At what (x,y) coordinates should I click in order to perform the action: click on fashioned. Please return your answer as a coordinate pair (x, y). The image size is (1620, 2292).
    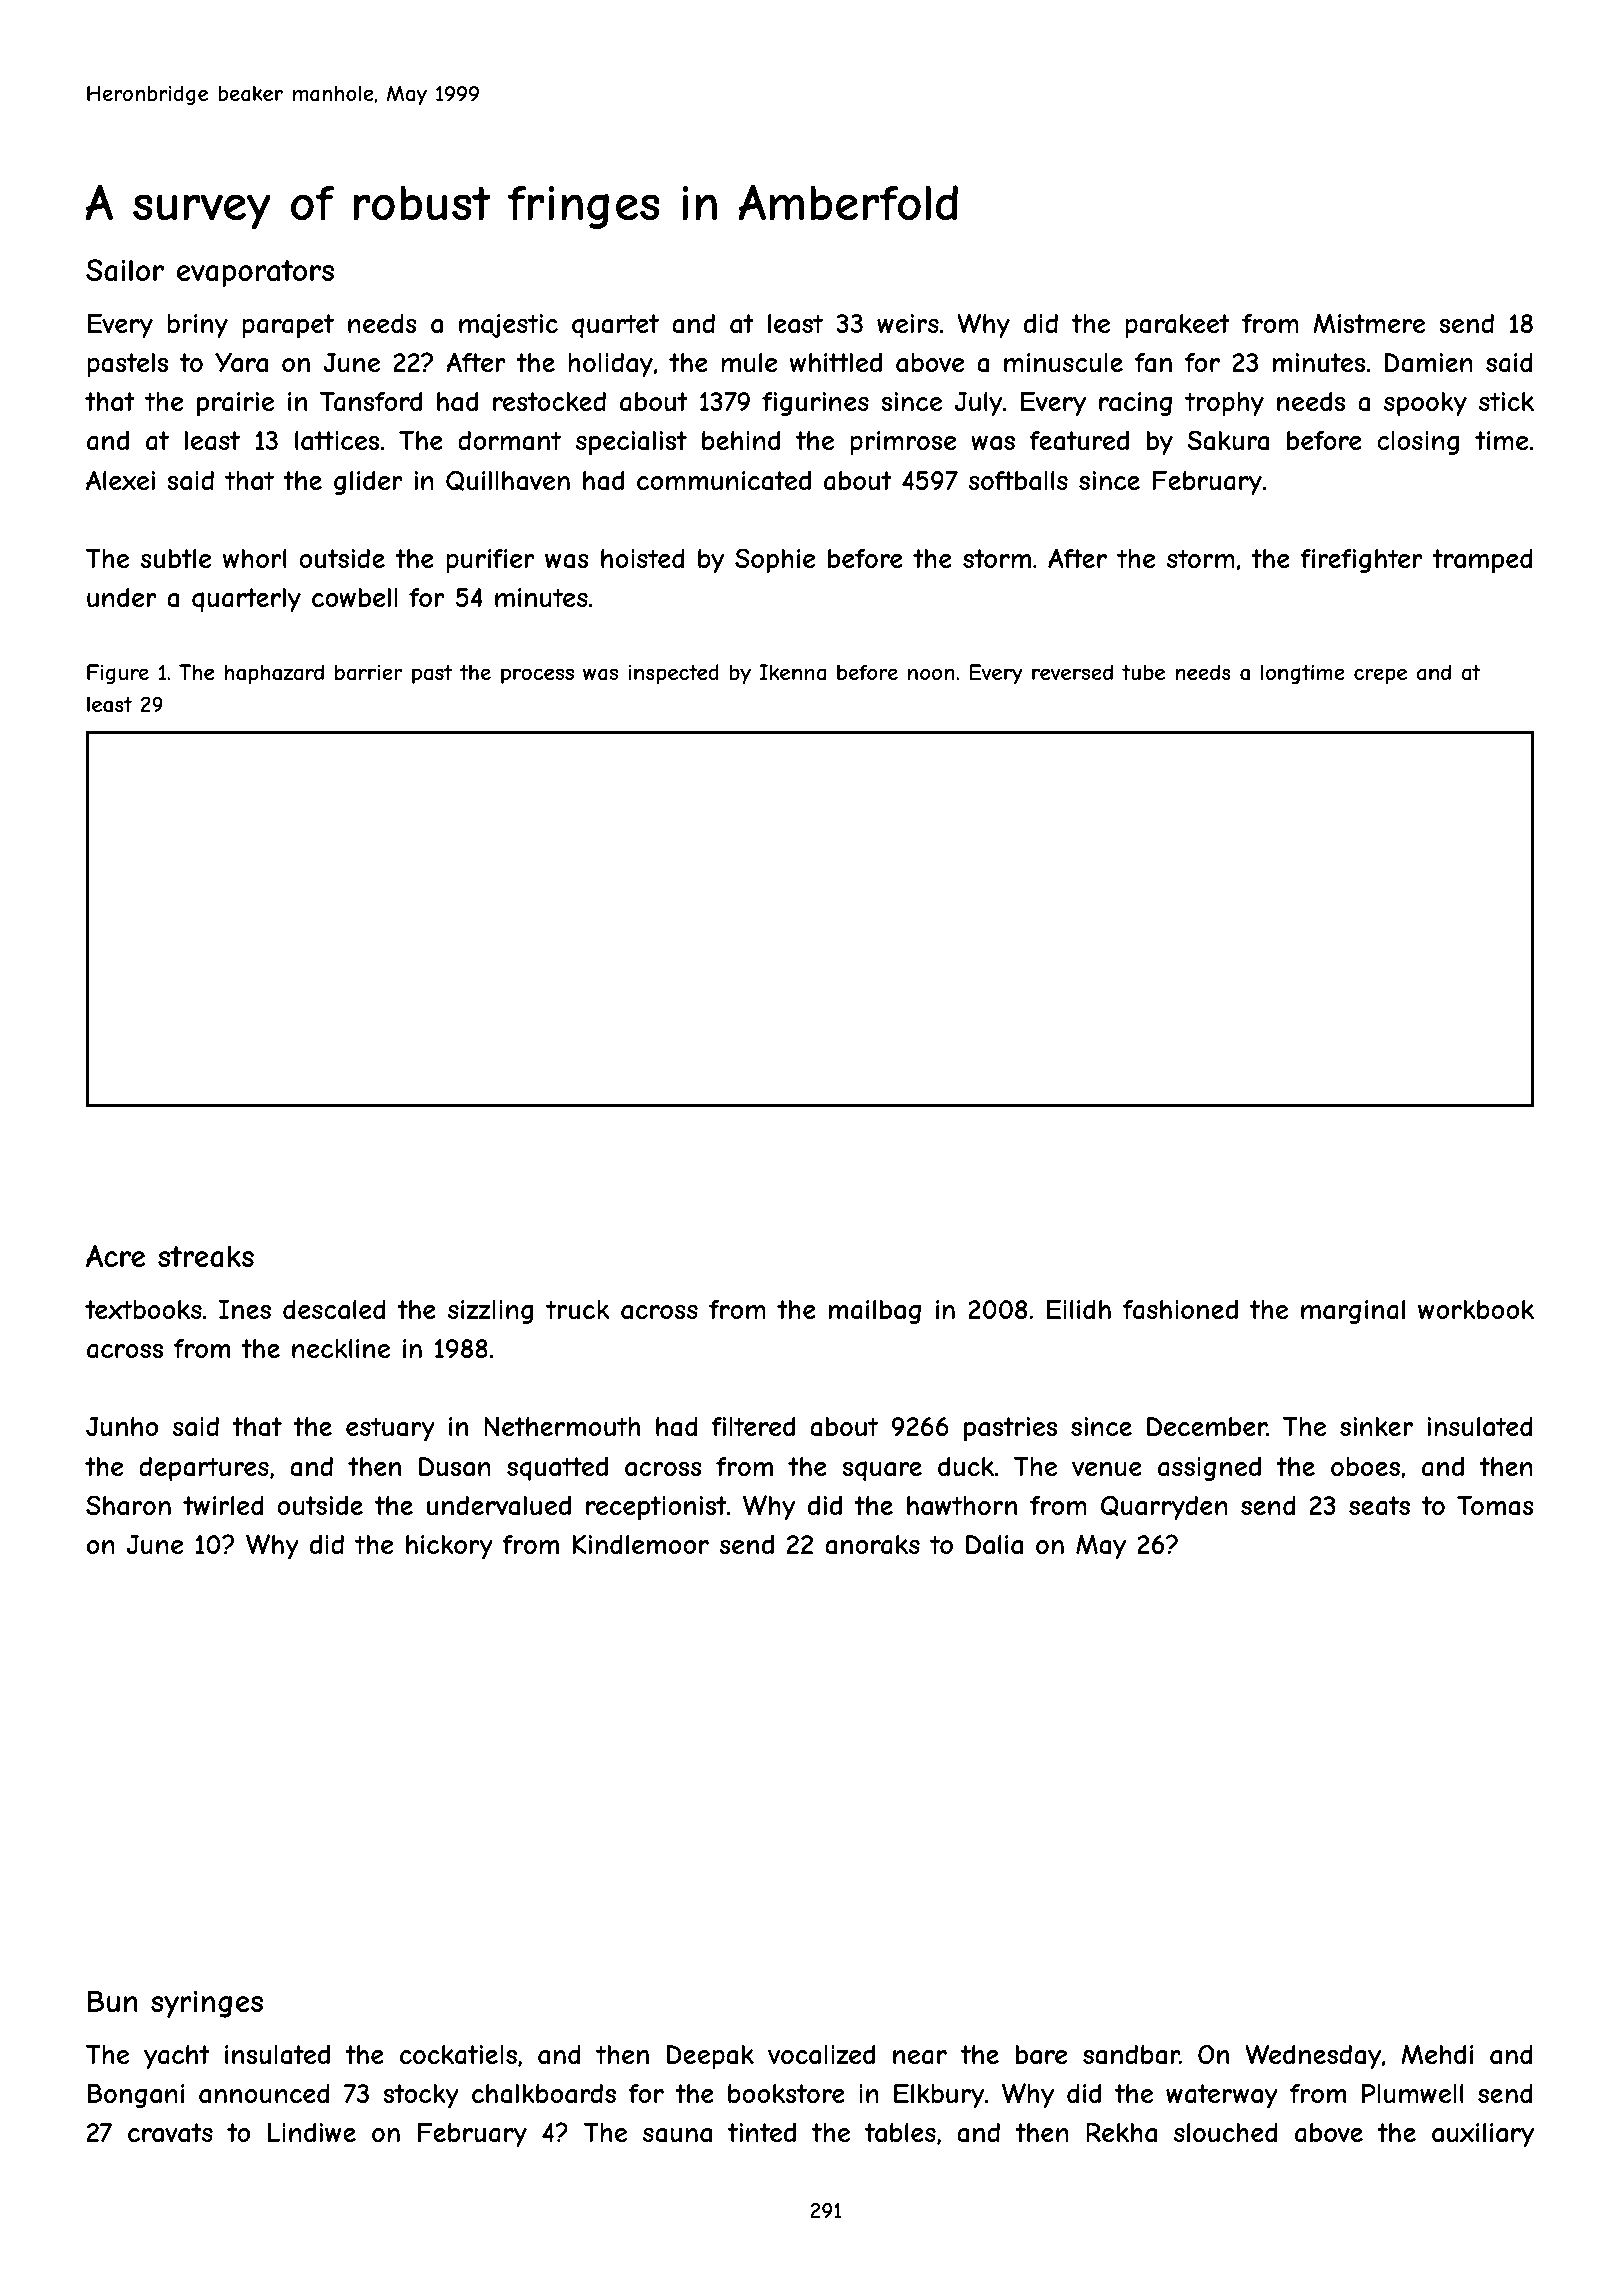
    Looking at the image, I should click on (1180, 1310).
